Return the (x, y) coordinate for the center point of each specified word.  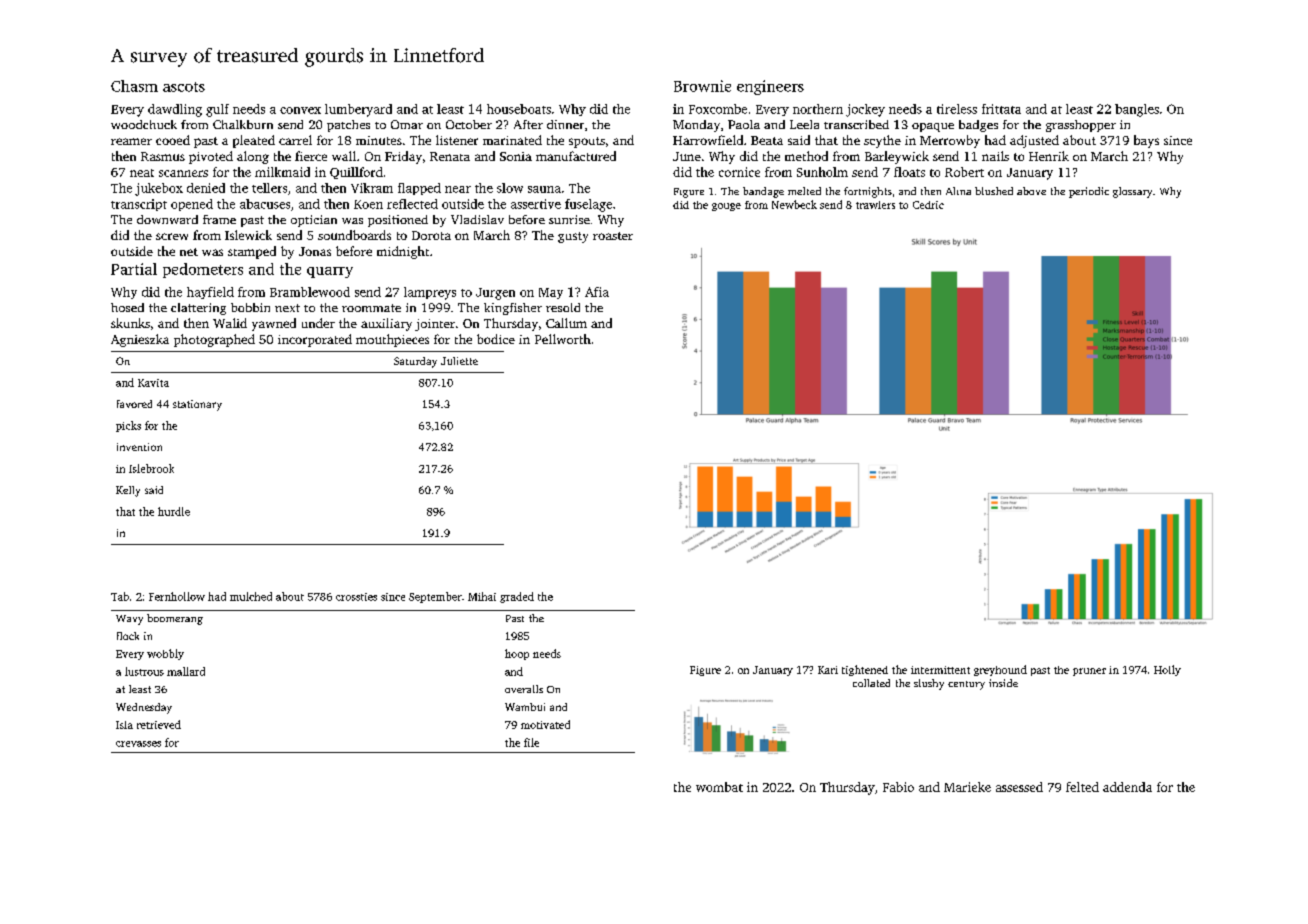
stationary (197, 405)
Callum (566, 323)
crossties (356, 597)
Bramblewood (310, 292)
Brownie (702, 86)
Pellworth (563, 339)
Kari (828, 670)
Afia (597, 292)
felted (1082, 787)
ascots (184, 87)
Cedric (928, 205)
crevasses (138, 744)
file (531, 742)
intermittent (940, 670)
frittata (1001, 109)
